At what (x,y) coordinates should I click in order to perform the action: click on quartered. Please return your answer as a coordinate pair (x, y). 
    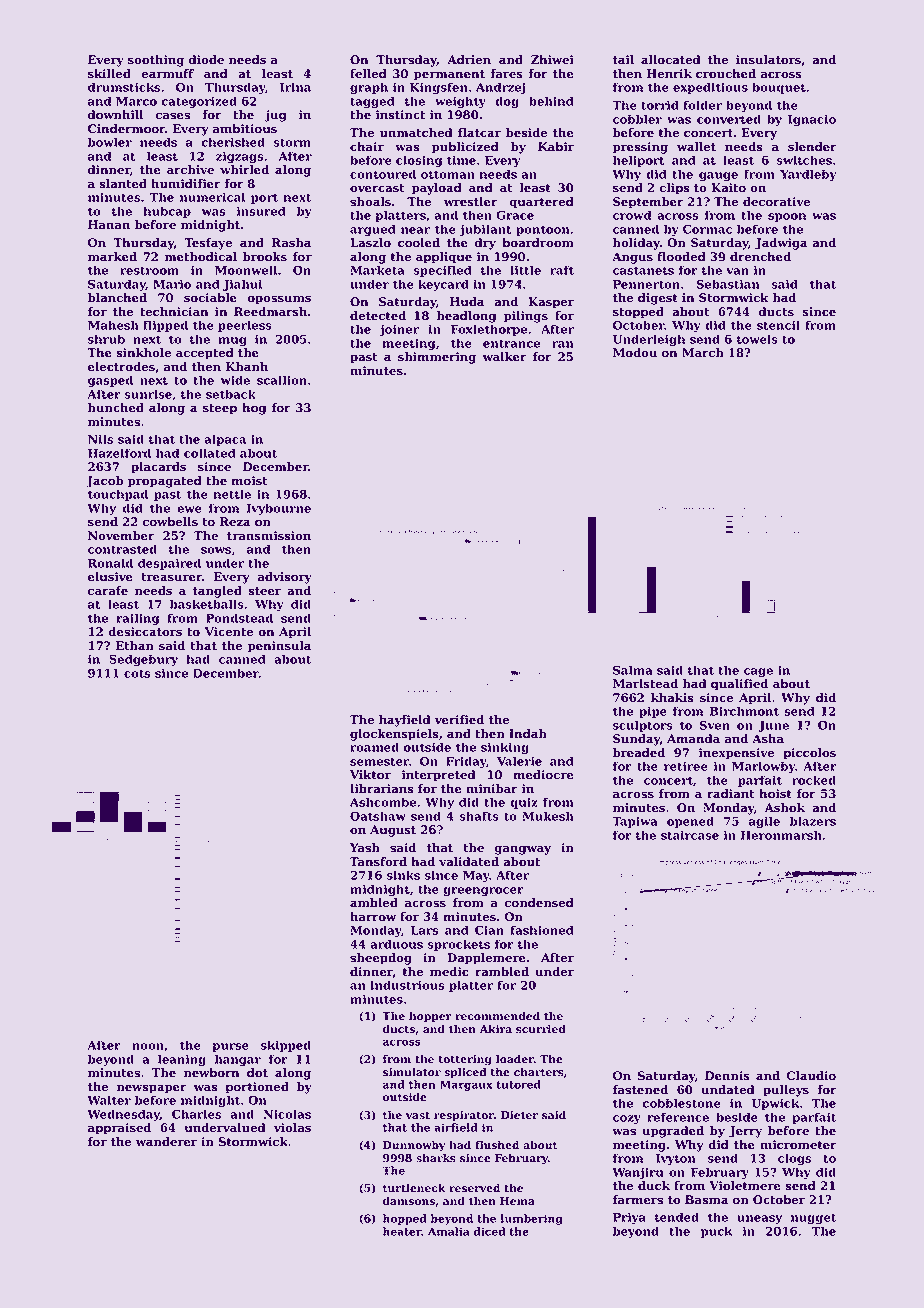
    Looking at the image, I should click on (541, 203).
